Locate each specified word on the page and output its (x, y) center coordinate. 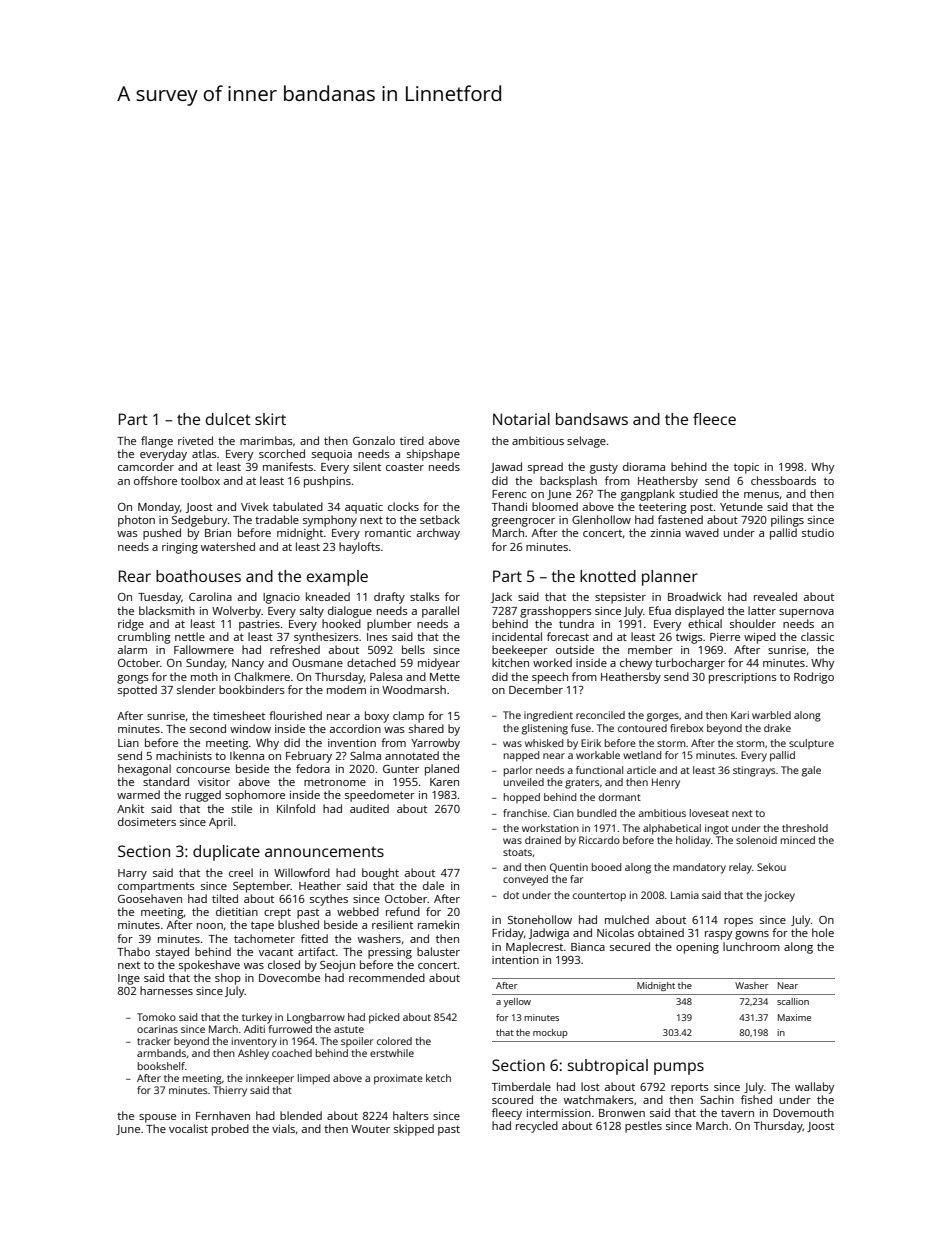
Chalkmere (262, 676)
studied (698, 493)
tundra (576, 623)
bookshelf (161, 1066)
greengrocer (523, 522)
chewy (636, 664)
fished (756, 1099)
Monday (159, 508)
